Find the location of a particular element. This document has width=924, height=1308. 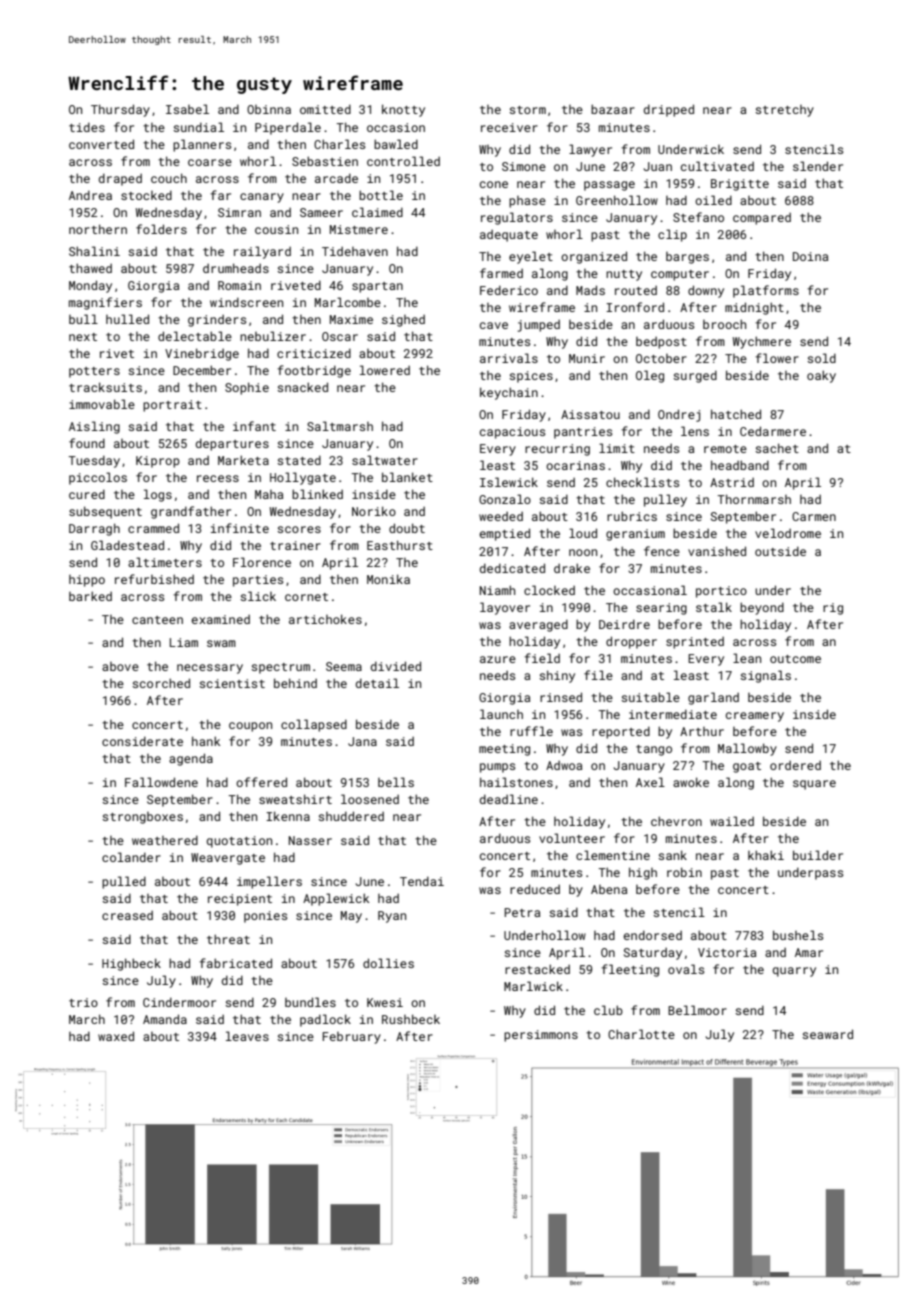

waxed is located at coordinates (116, 1036).
